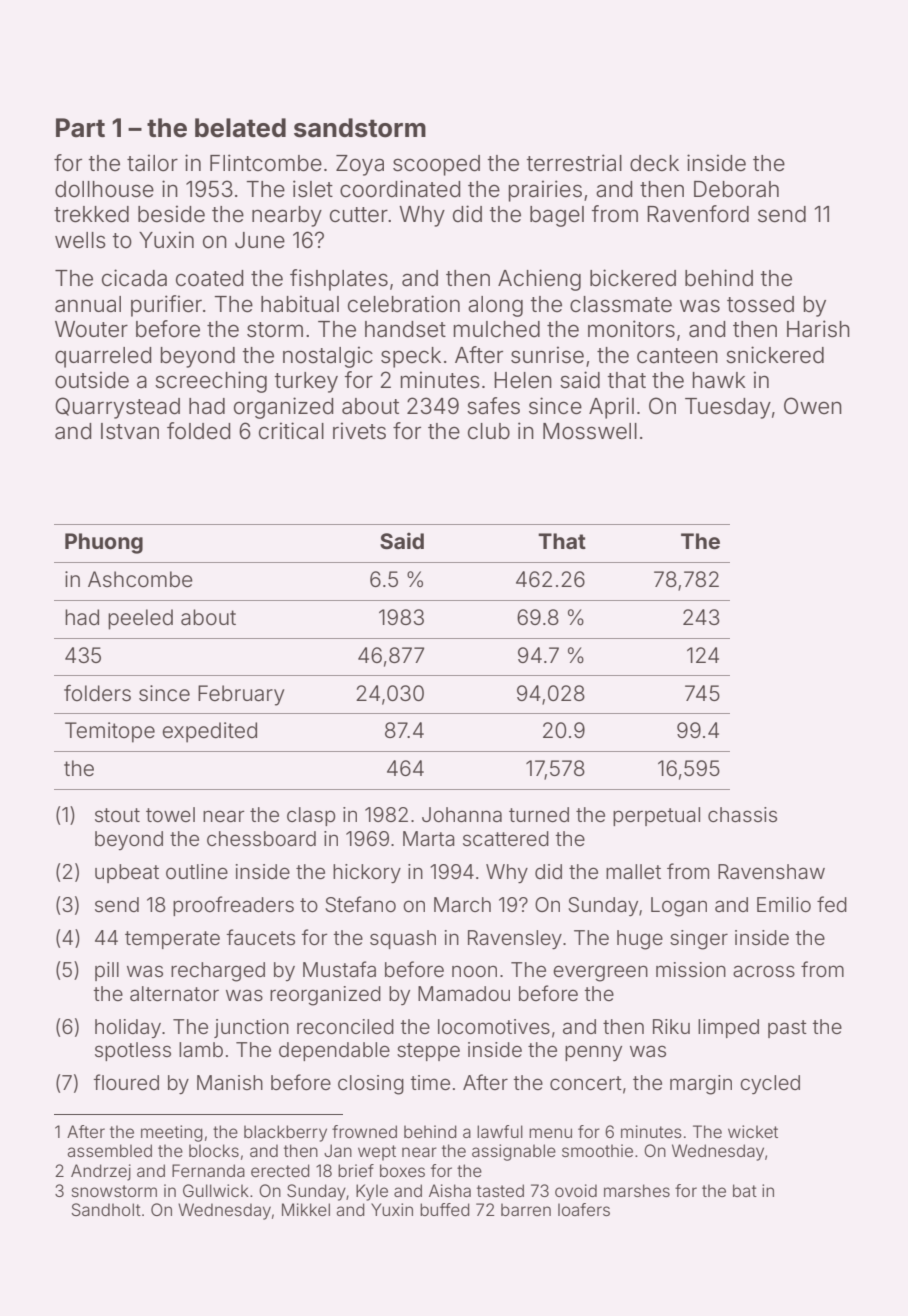  What do you see at coordinates (489, 431) in the screenshot?
I see `club` at bounding box center [489, 431].
